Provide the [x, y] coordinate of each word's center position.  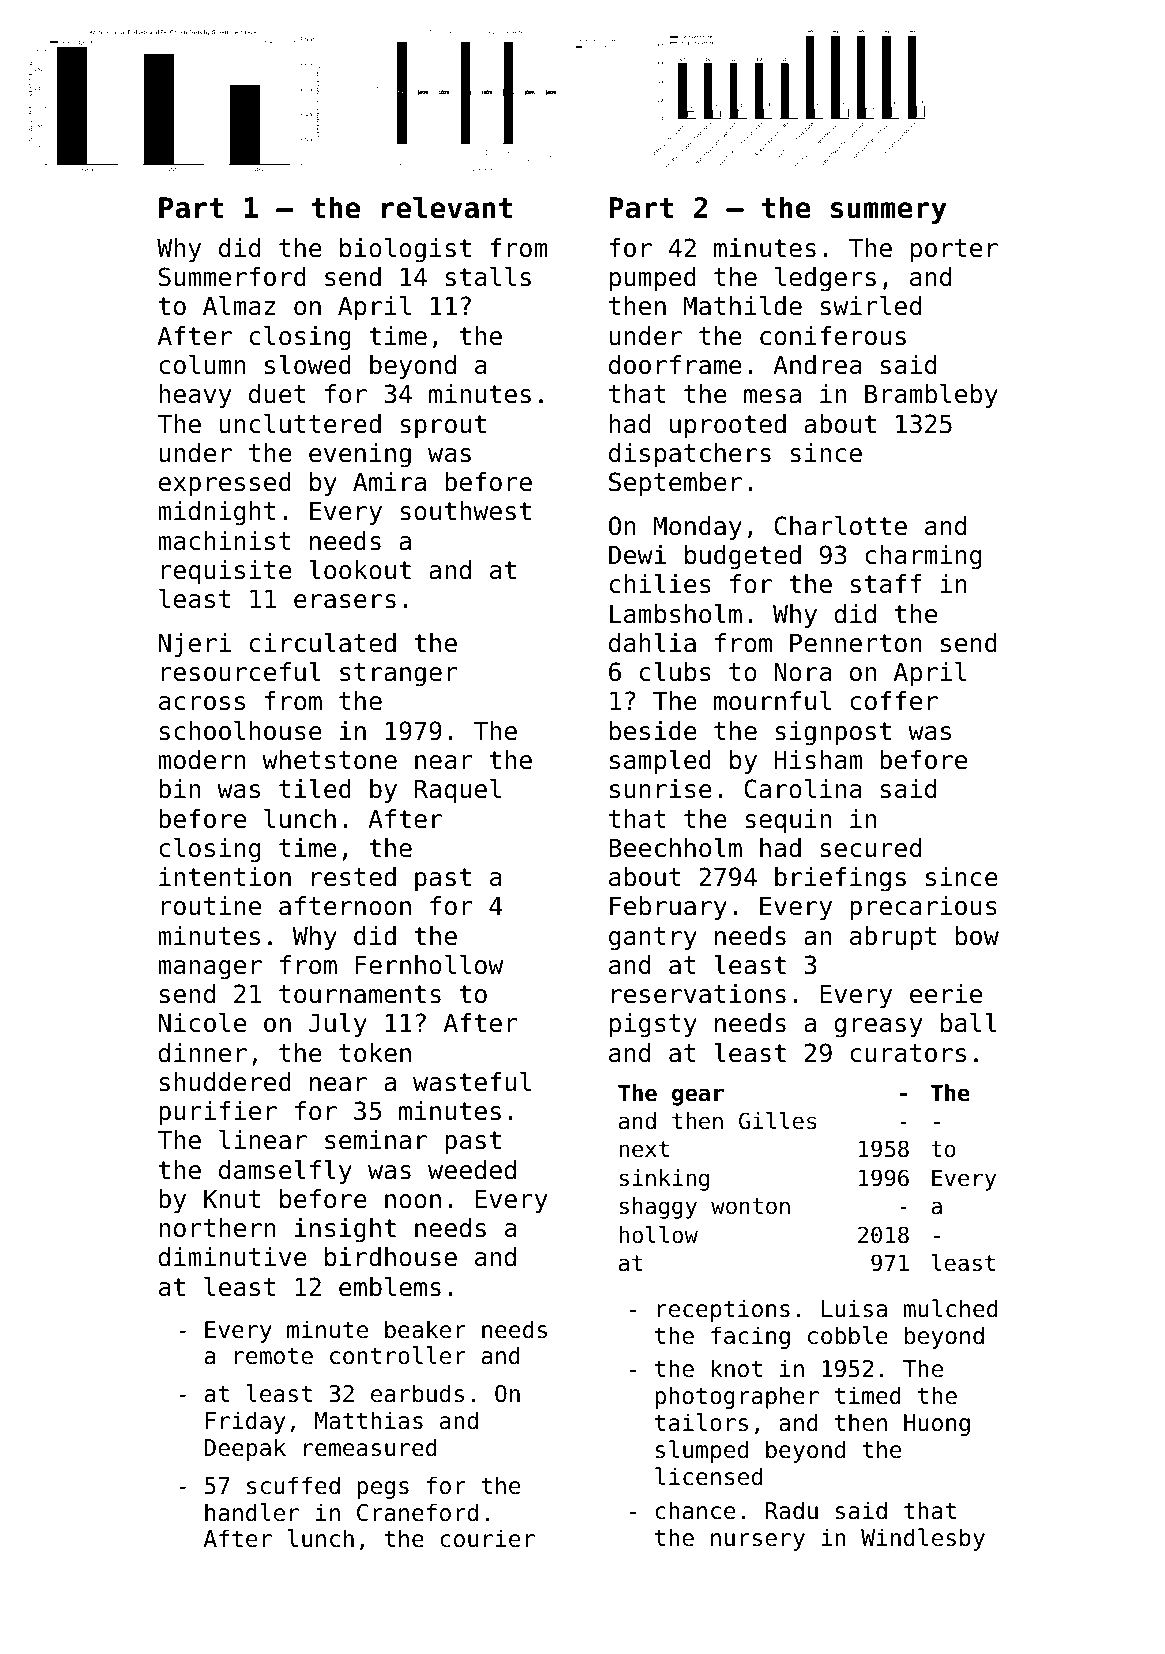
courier [487, 1538]
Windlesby [923, 1539]
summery [889, 213]
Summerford [232, 277]
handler [252, 1512]
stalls [488, 277]
